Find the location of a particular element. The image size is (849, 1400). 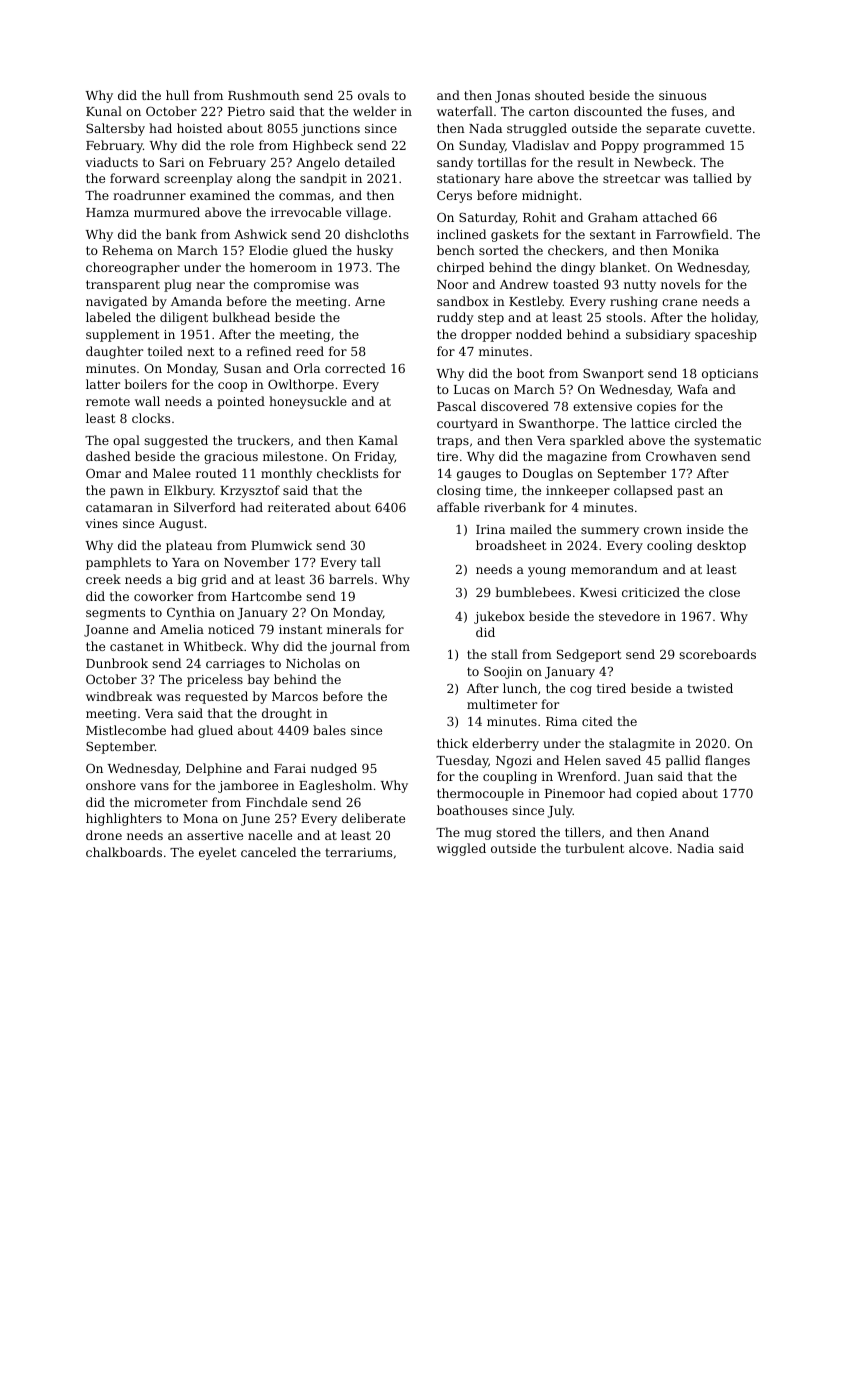

ovals is located at coordinates (373, 95).
